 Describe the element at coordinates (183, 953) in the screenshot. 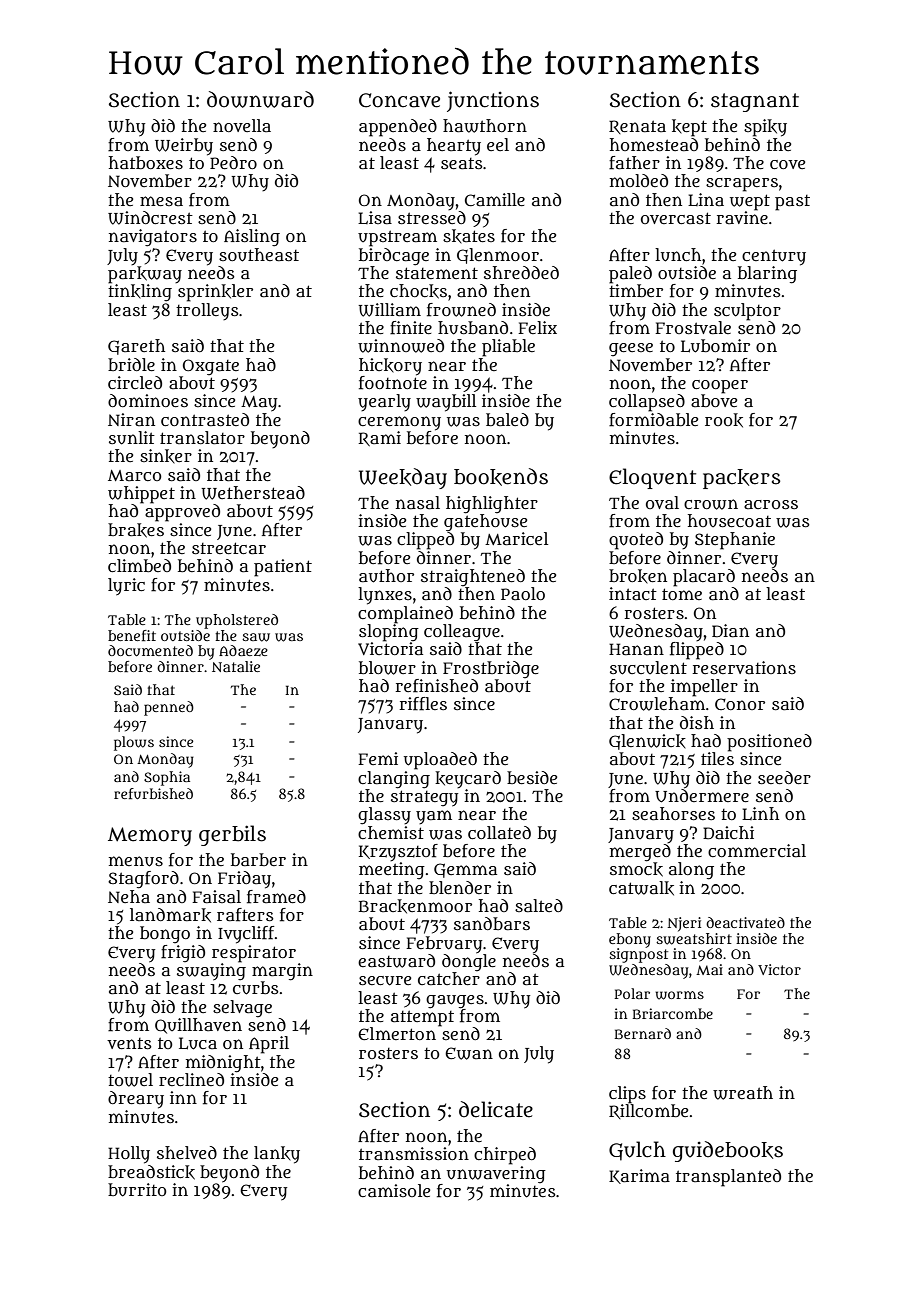

I see `frigid` at that location.
